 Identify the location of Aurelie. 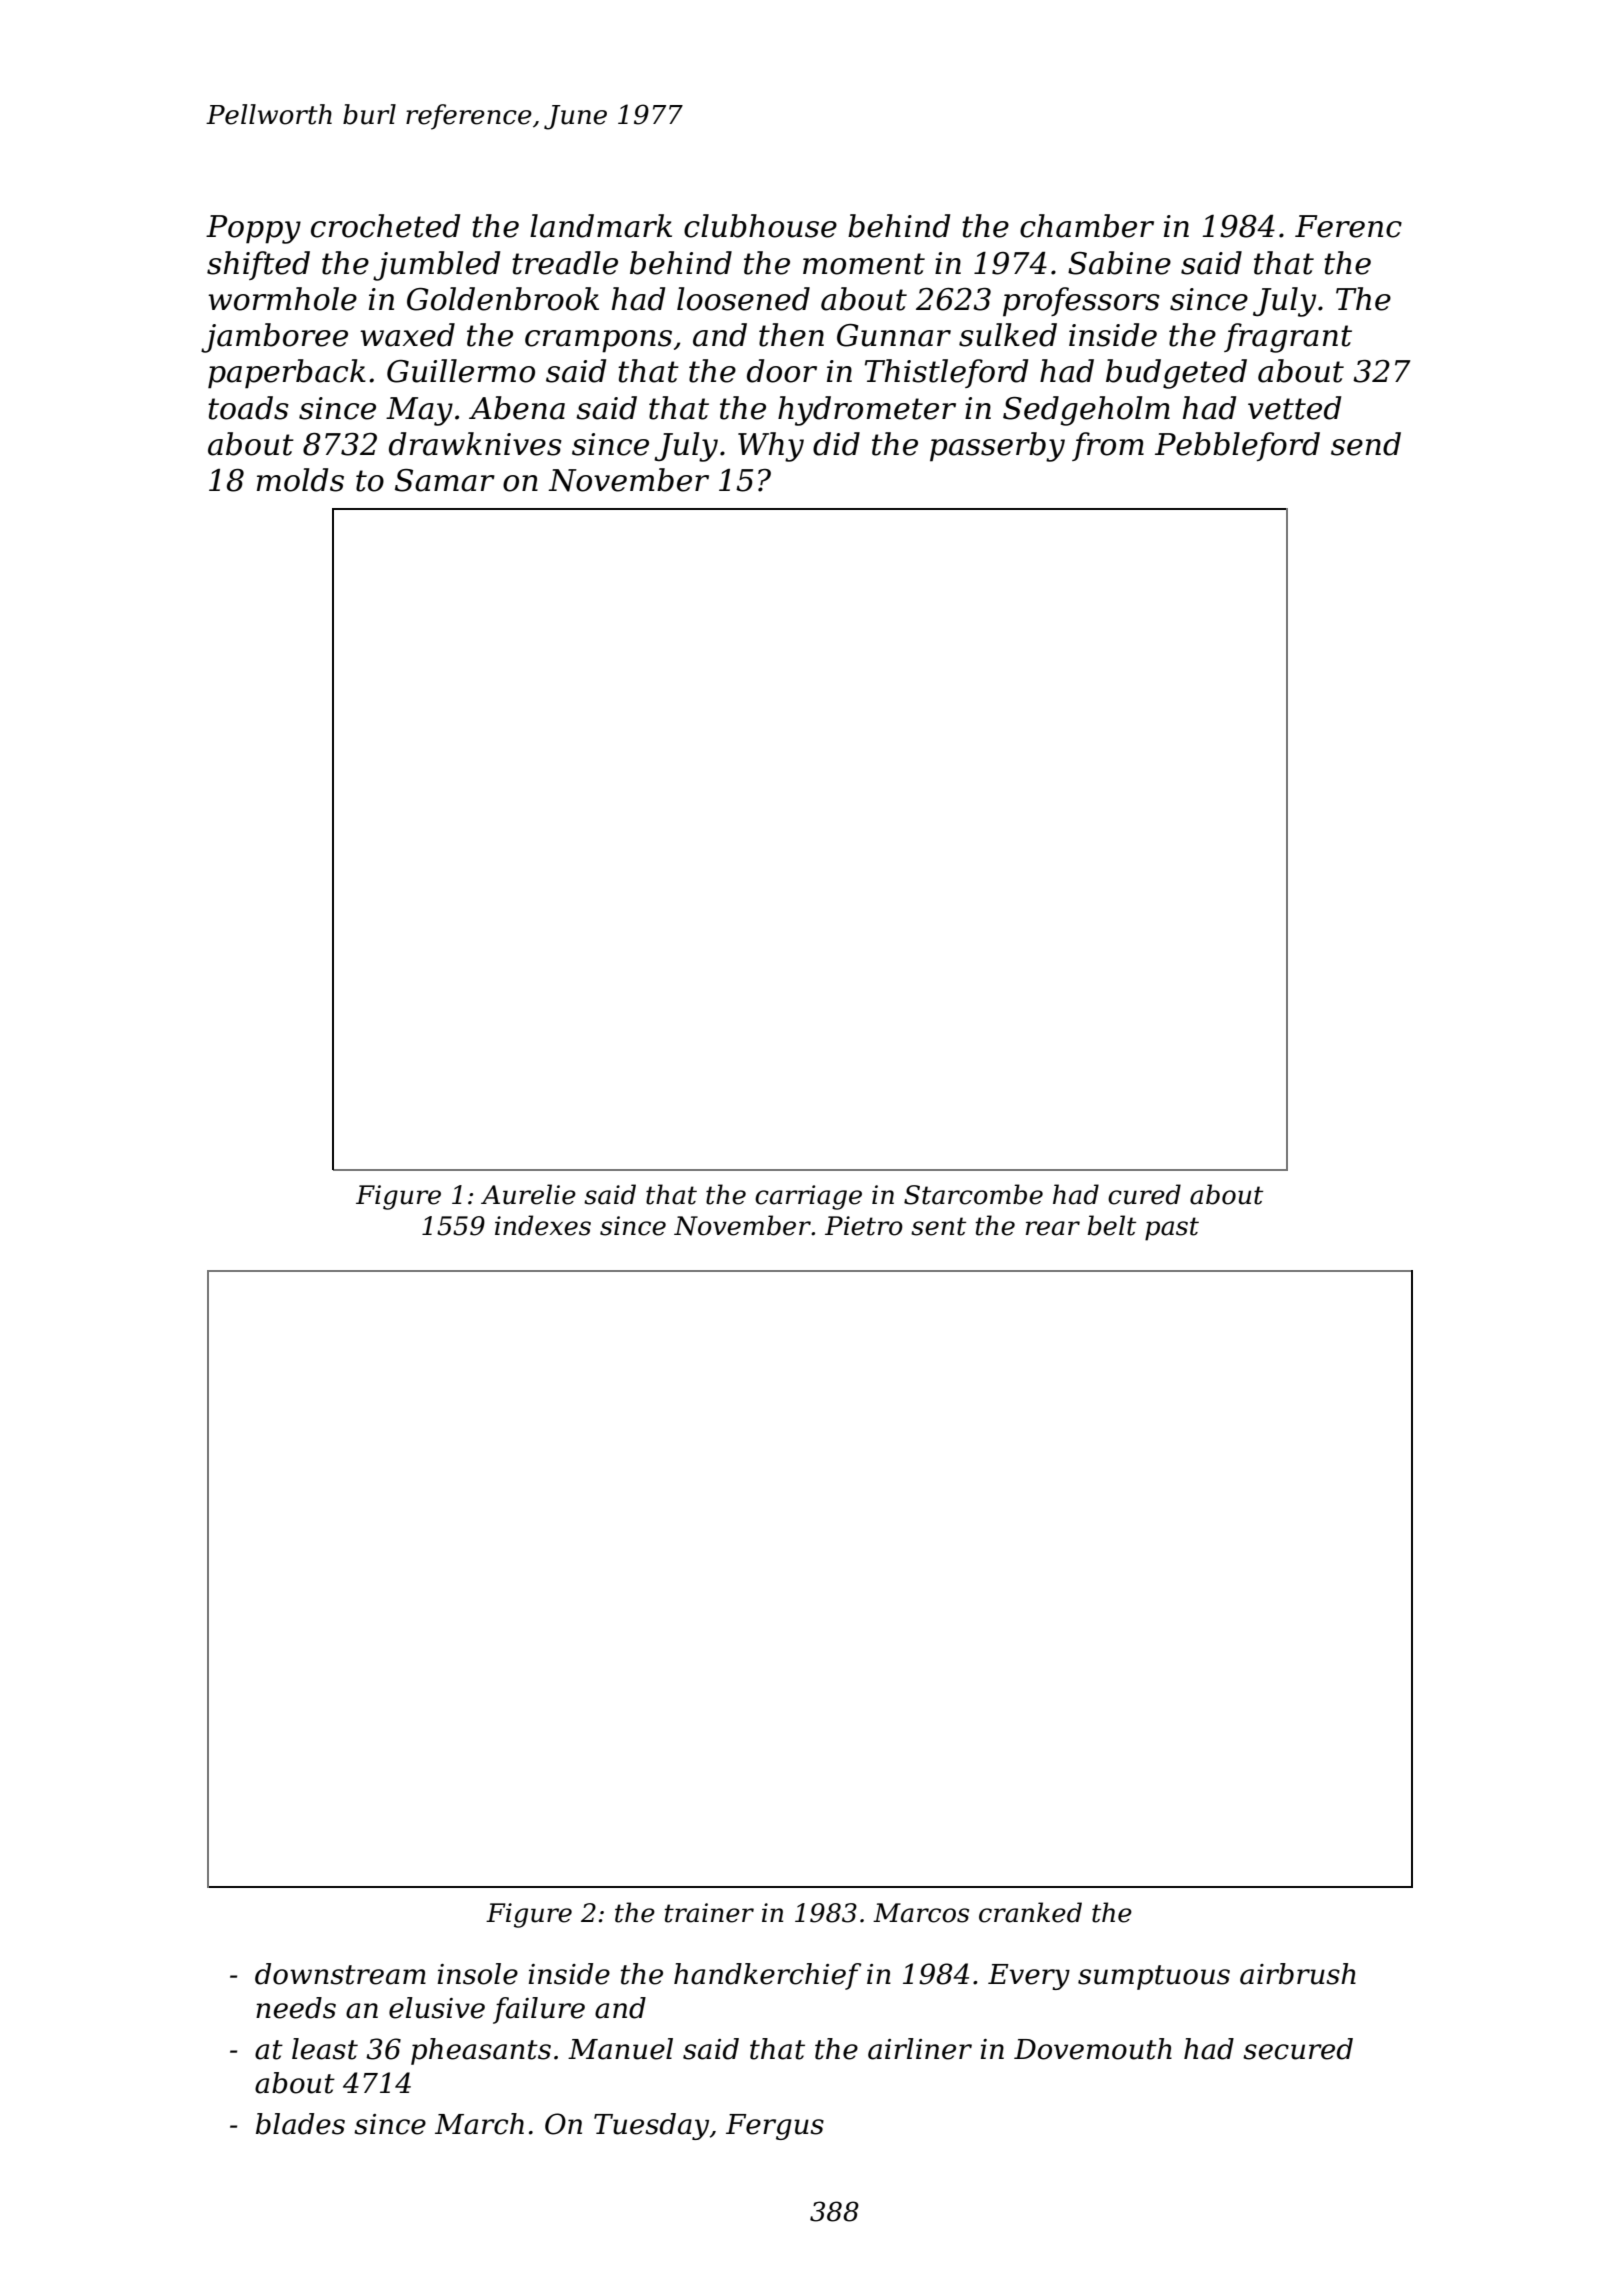
(528, 1194).
